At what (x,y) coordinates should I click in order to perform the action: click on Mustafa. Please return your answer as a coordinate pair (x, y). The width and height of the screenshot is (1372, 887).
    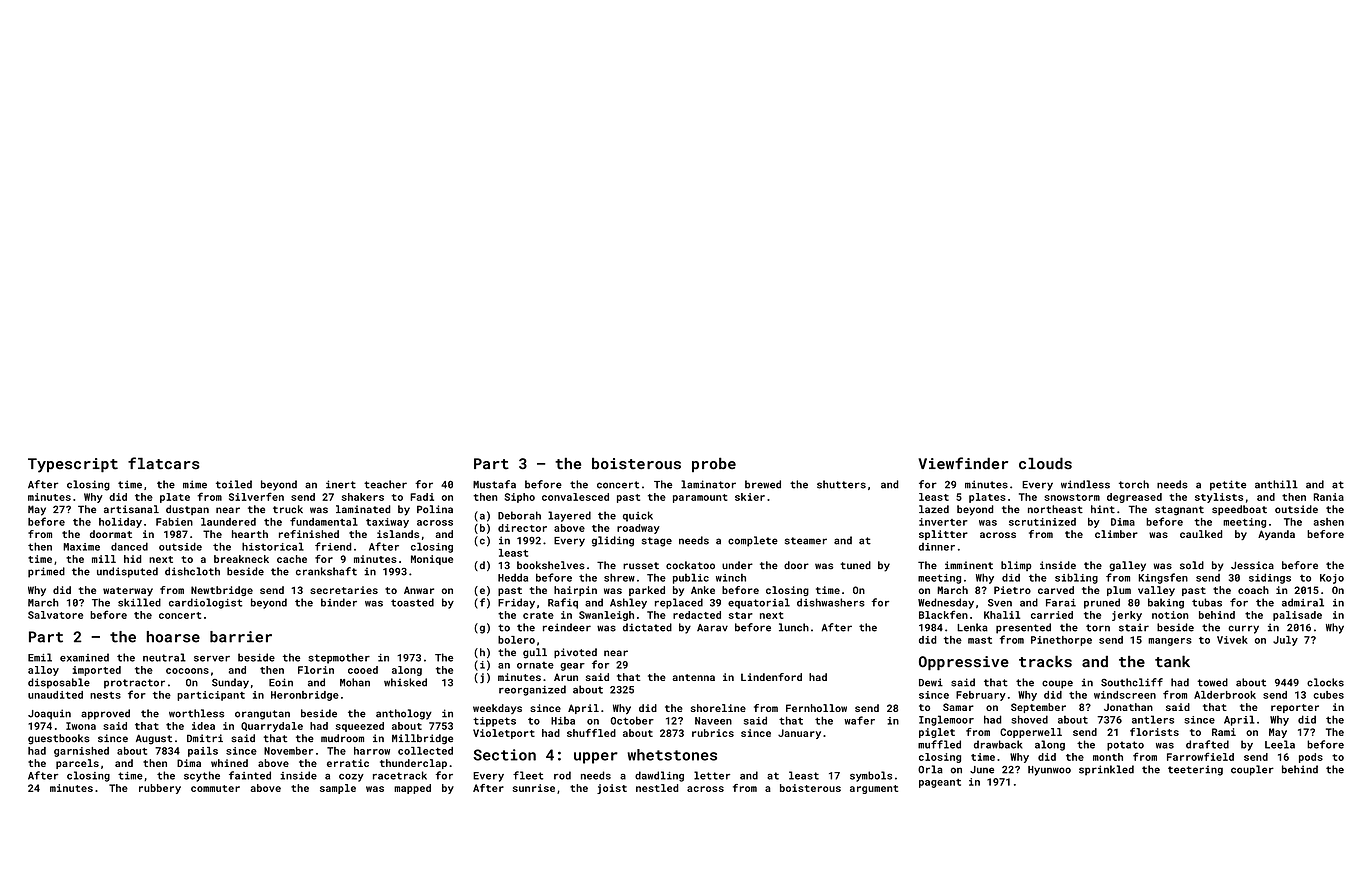
    Looking at the image, I should click on (494, 484).
